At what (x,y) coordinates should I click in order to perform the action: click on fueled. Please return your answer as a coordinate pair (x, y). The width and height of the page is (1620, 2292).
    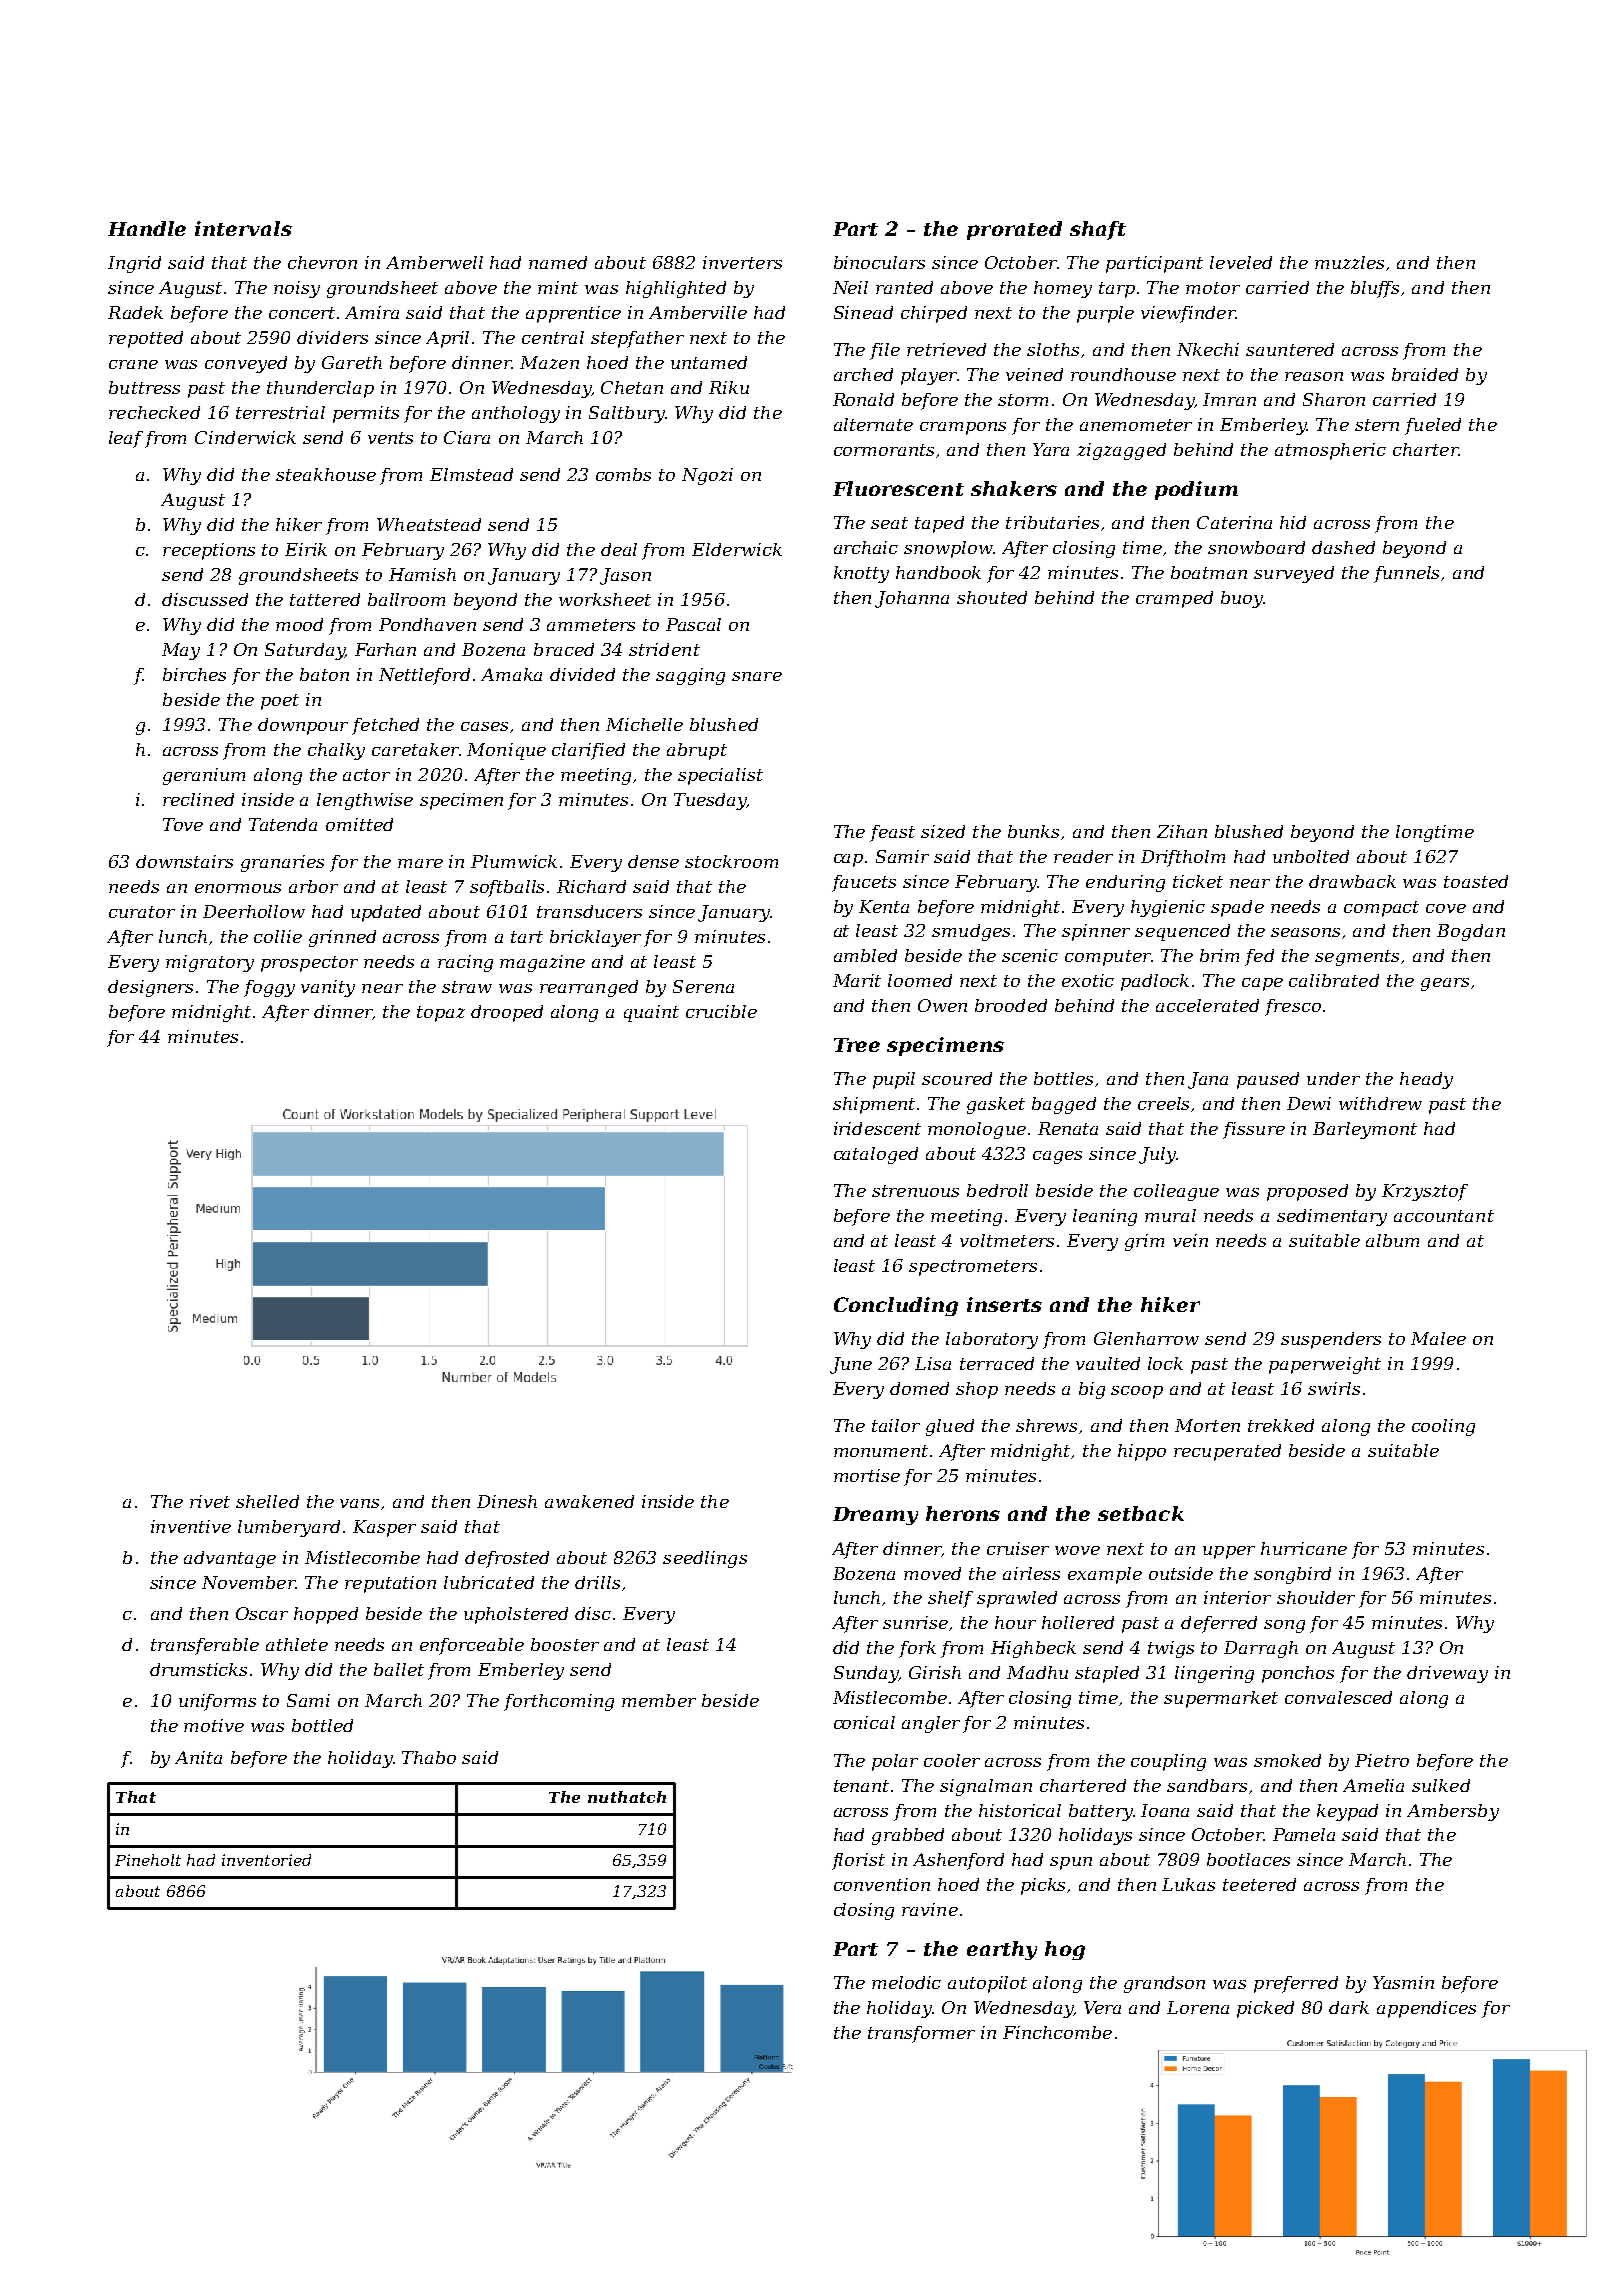
    Looking at the image, I should click on (1433, 426).
